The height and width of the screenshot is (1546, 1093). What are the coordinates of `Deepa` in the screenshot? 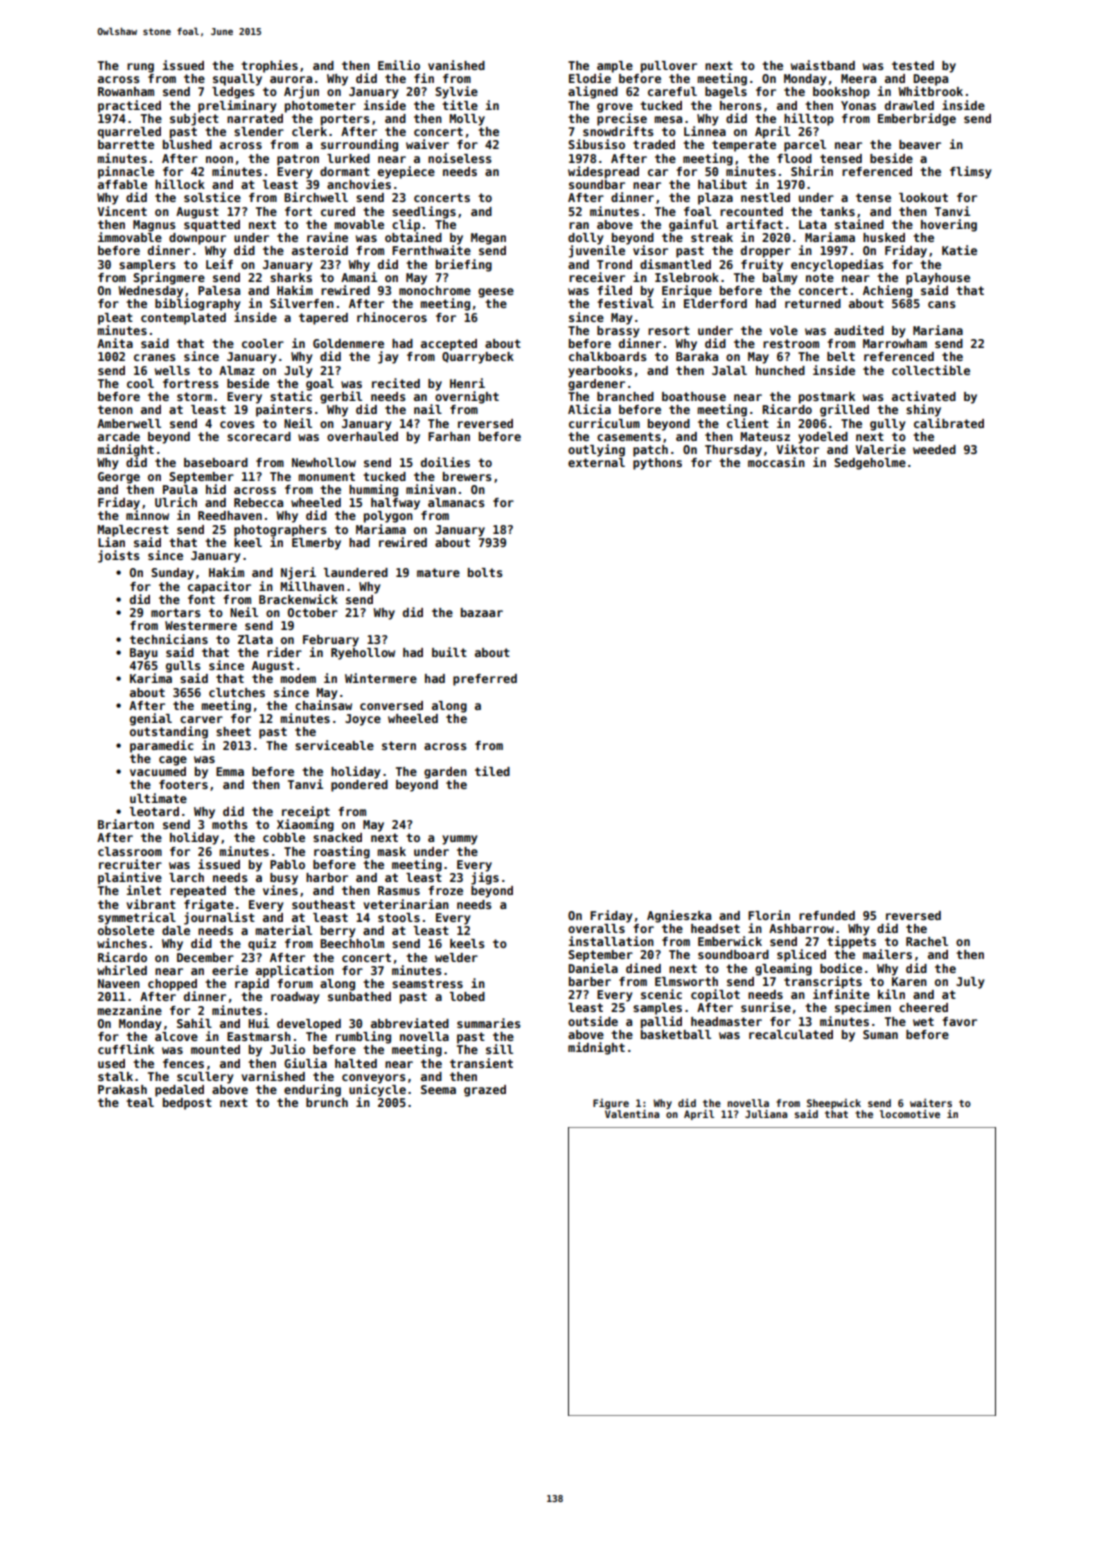 It's located at (930, 80).
